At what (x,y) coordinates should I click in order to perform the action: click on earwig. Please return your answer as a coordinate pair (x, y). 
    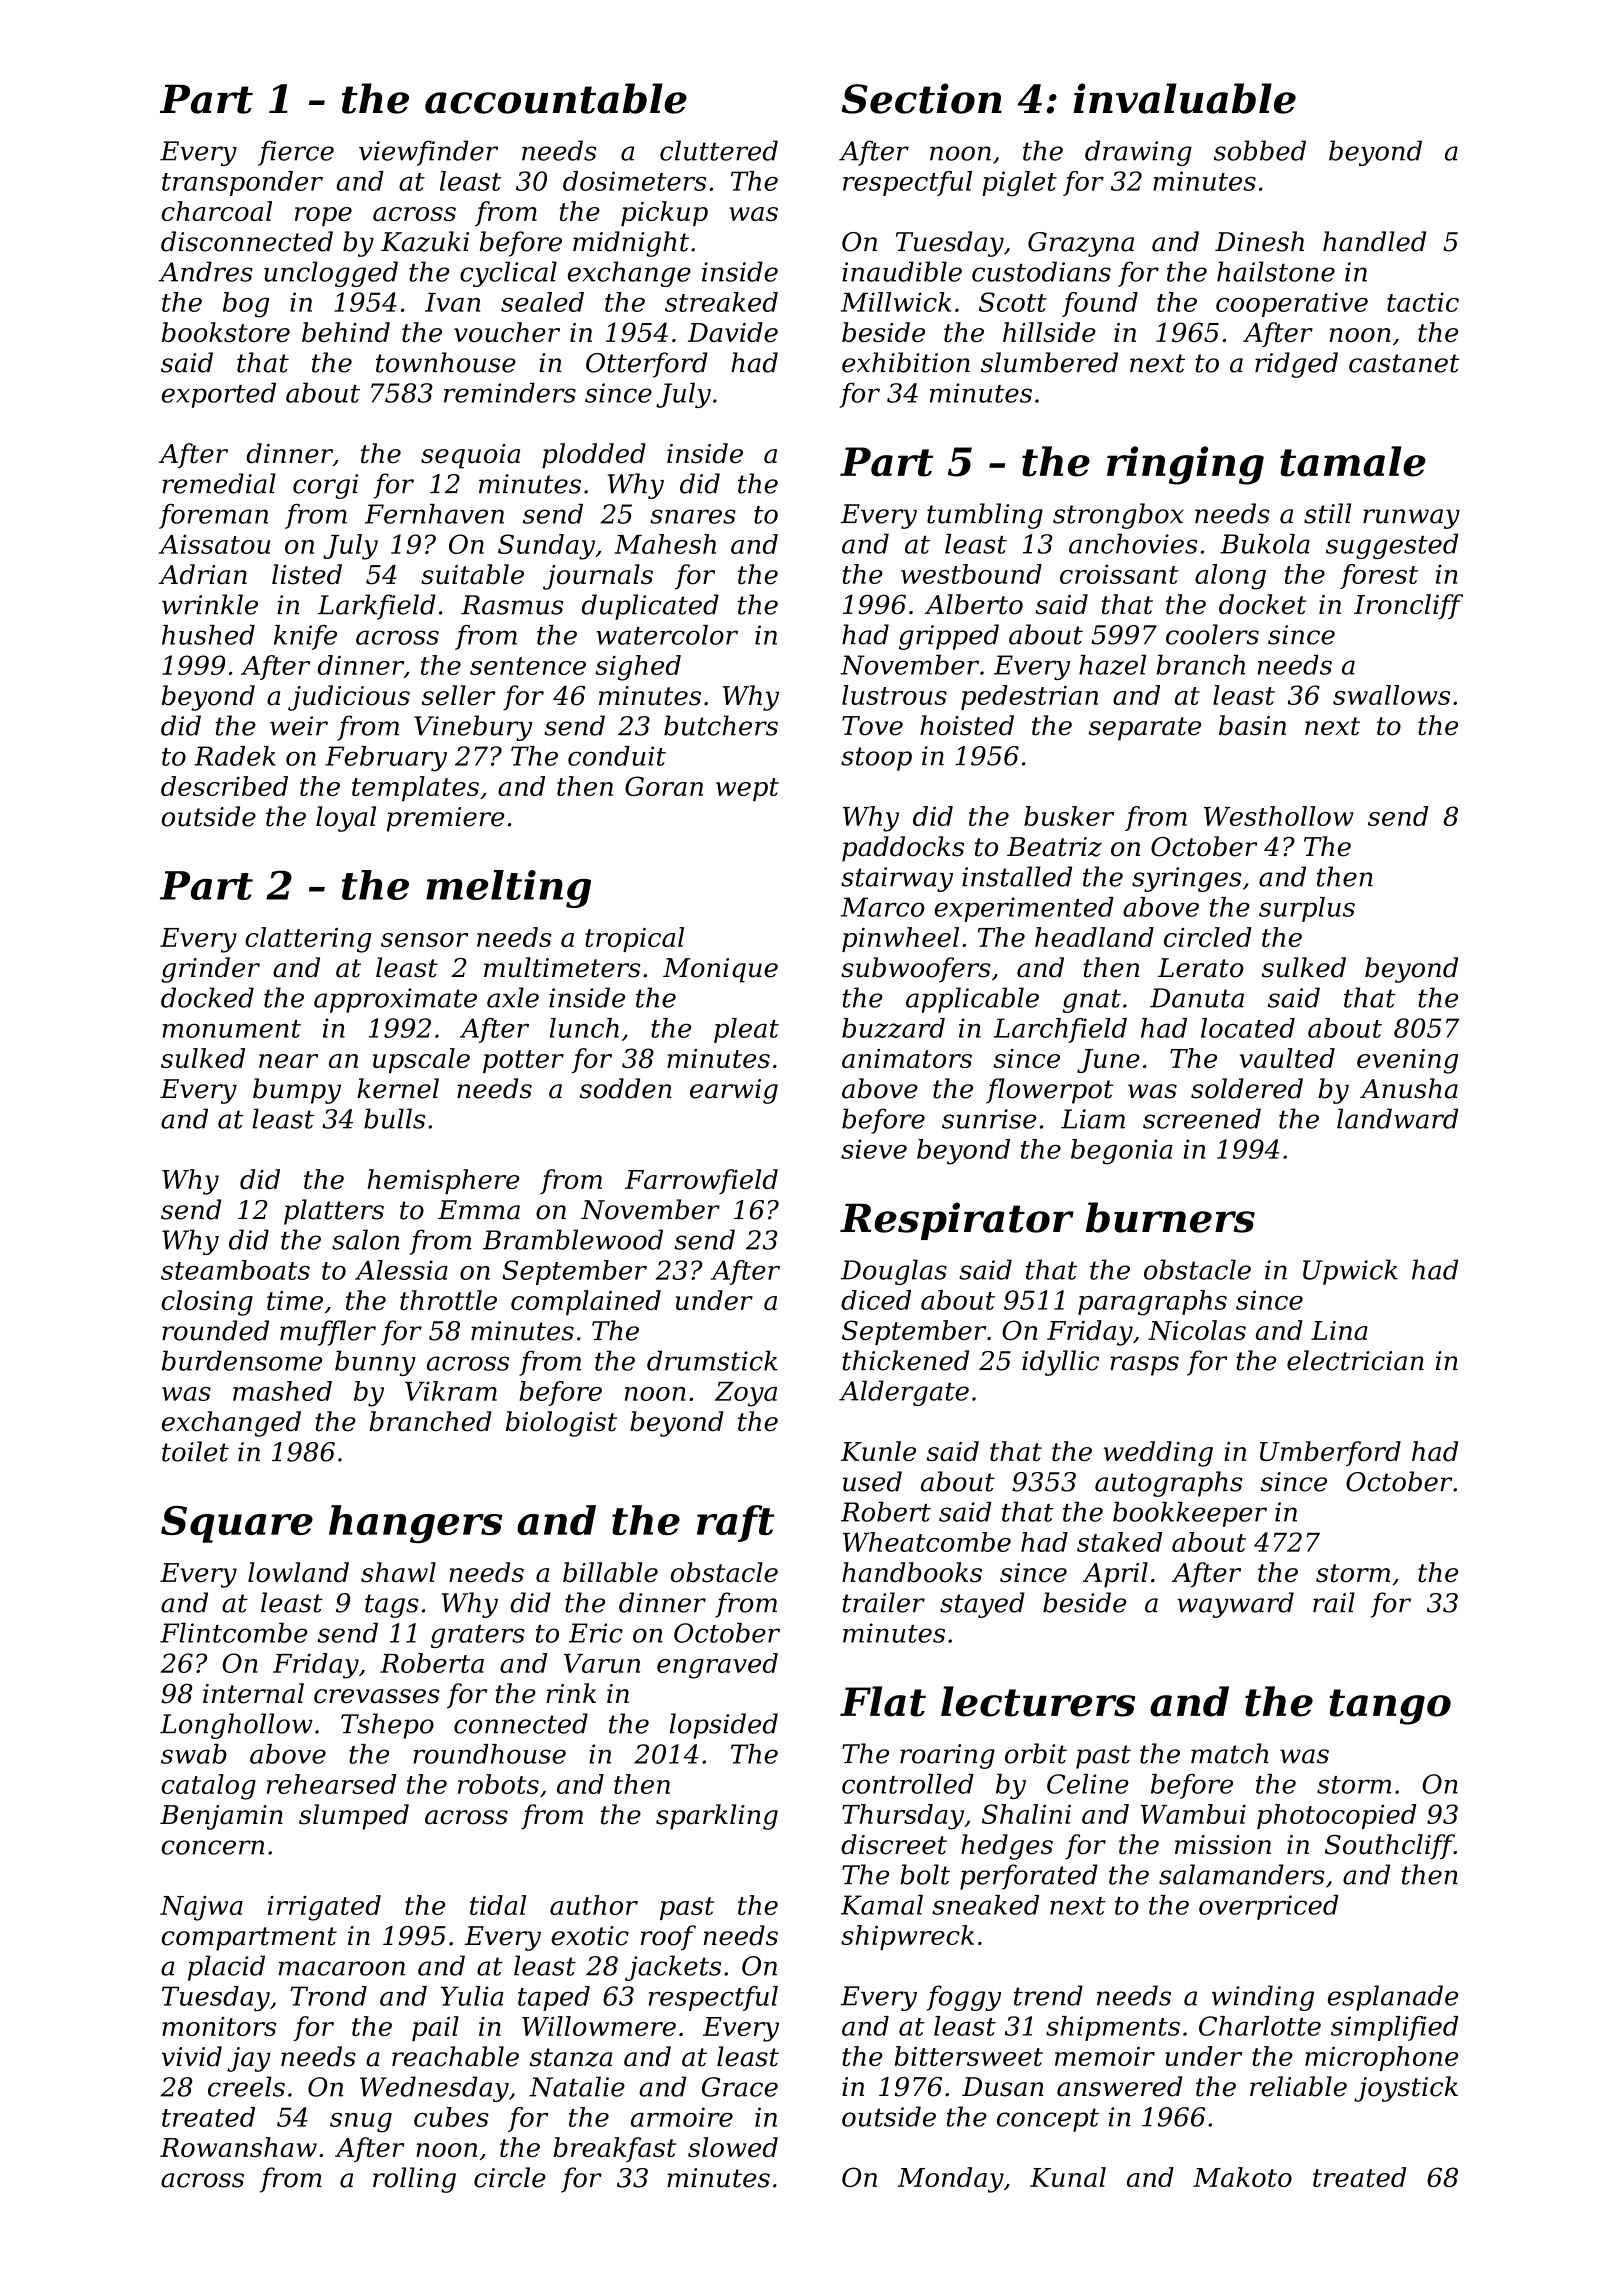
    Looking at the image, I should click on (734, 1091).
